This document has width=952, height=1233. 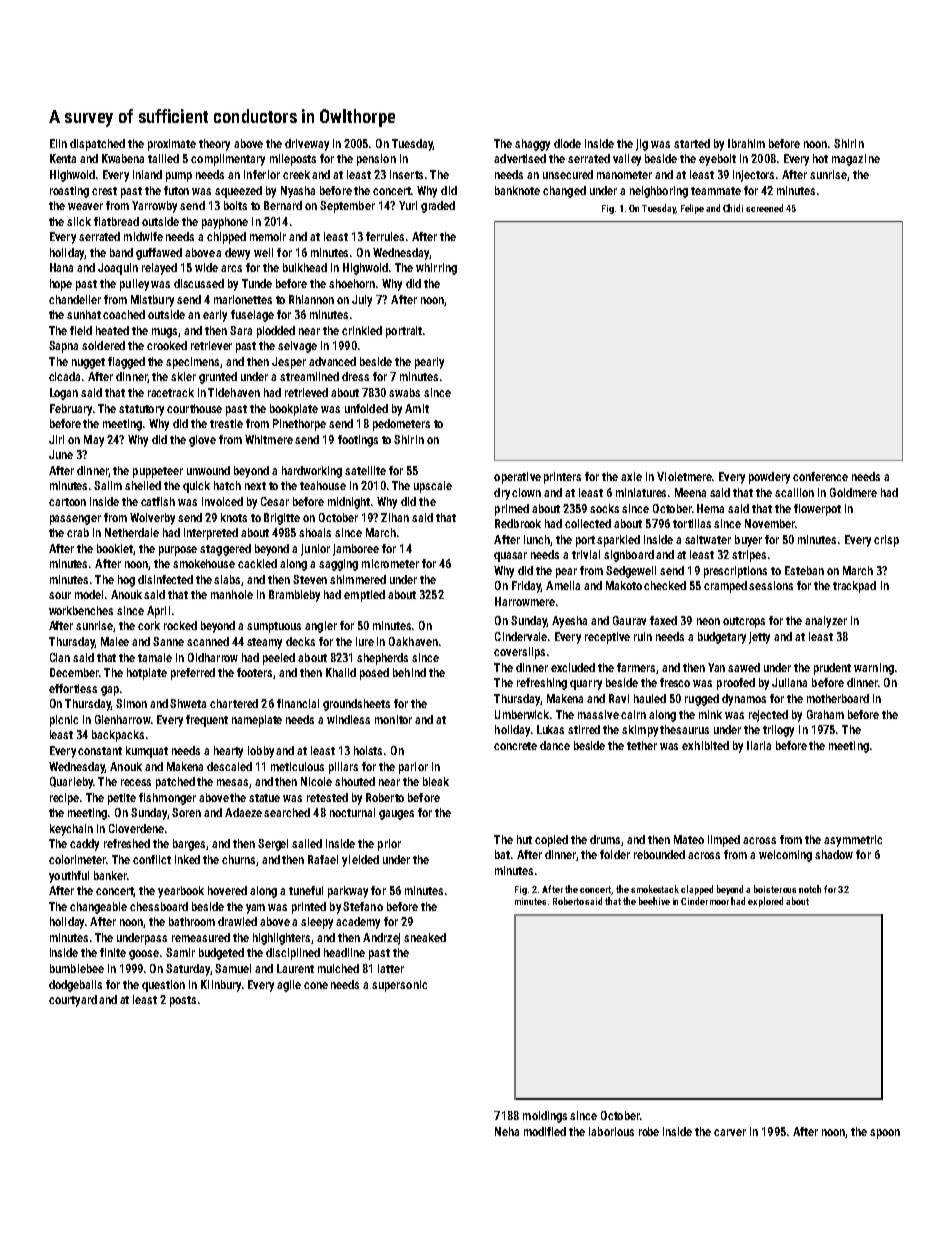 What do you see at coordinates (438, 207) in the document?
I see `graded` at bounding box center [438, 207].
